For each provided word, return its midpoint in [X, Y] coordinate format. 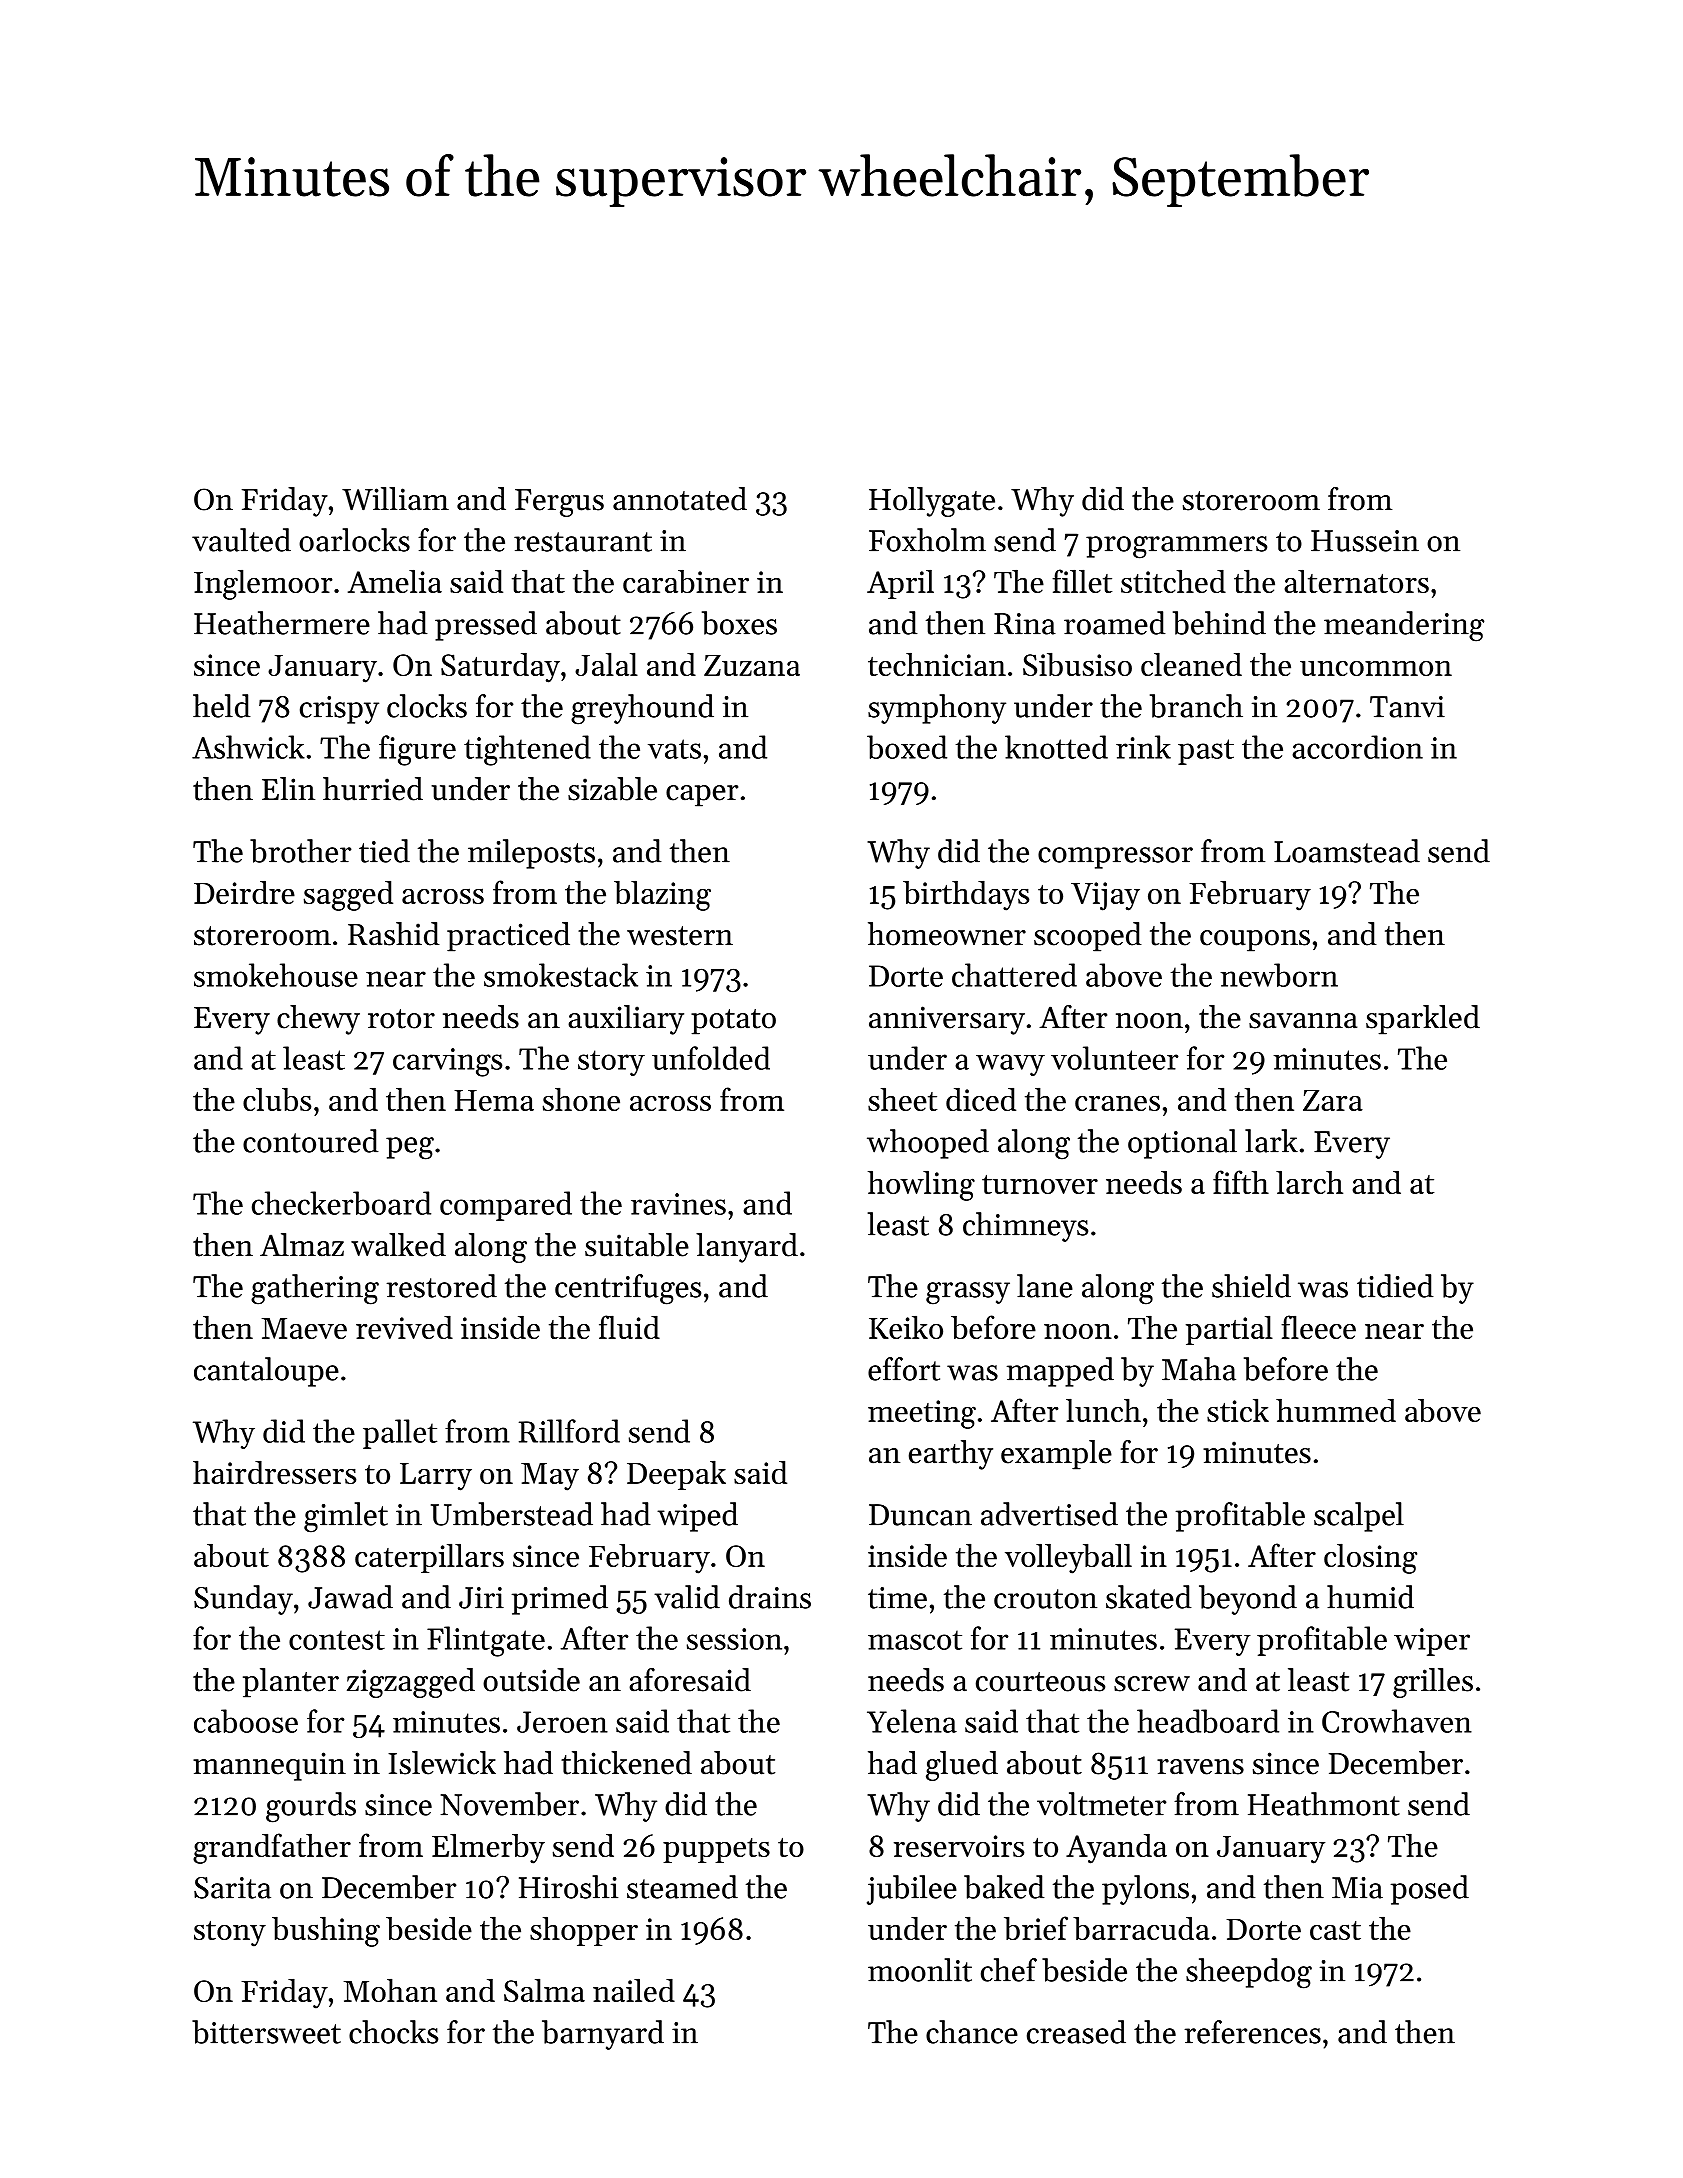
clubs [277, 1099]
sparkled [1423, 1020]
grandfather [272, 1848]
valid [687, 1597]
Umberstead [512, 1514]
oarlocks [354, 540]
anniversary [947, 1020]
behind [1219, 623]
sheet [902, 1099]
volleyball [1068, 1558]
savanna [1303, 1021]
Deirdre [244, 892]
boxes [739, 623]
